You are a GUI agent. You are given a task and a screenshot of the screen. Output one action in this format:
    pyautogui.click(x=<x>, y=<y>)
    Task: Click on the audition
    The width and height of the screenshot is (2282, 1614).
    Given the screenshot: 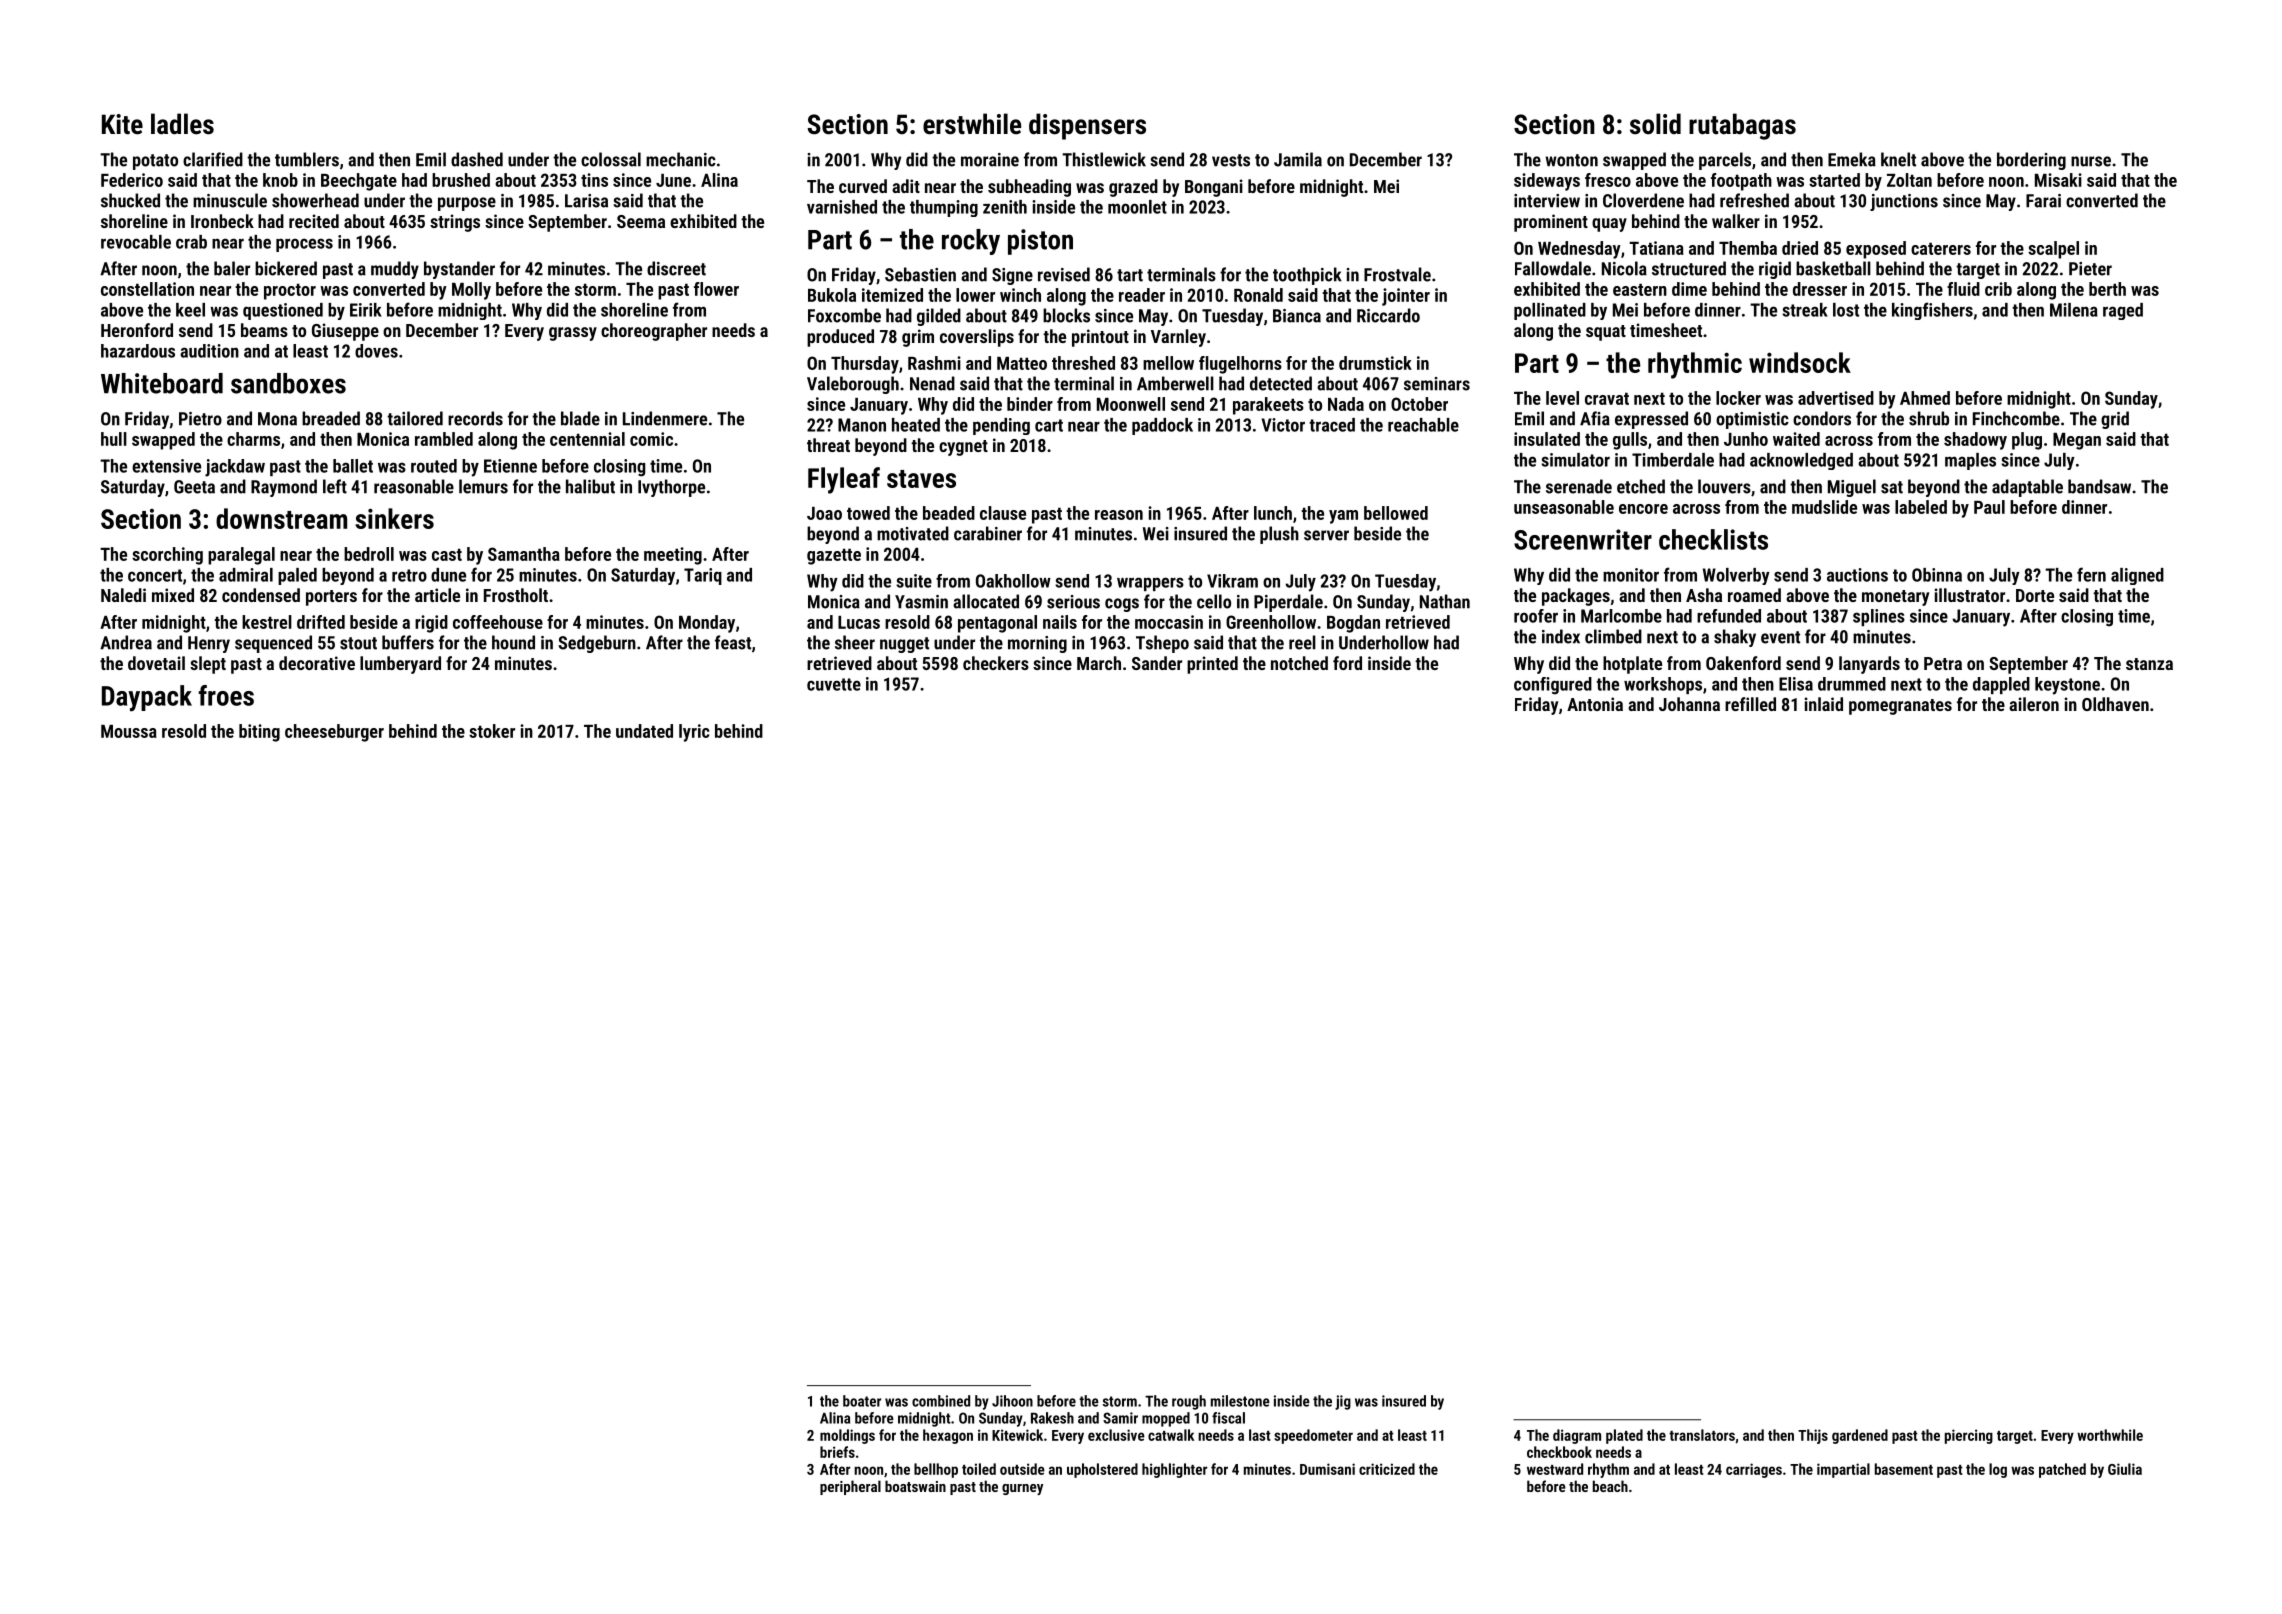 What is the action you would take?
    pyautogui.click(x=209, y=351)
